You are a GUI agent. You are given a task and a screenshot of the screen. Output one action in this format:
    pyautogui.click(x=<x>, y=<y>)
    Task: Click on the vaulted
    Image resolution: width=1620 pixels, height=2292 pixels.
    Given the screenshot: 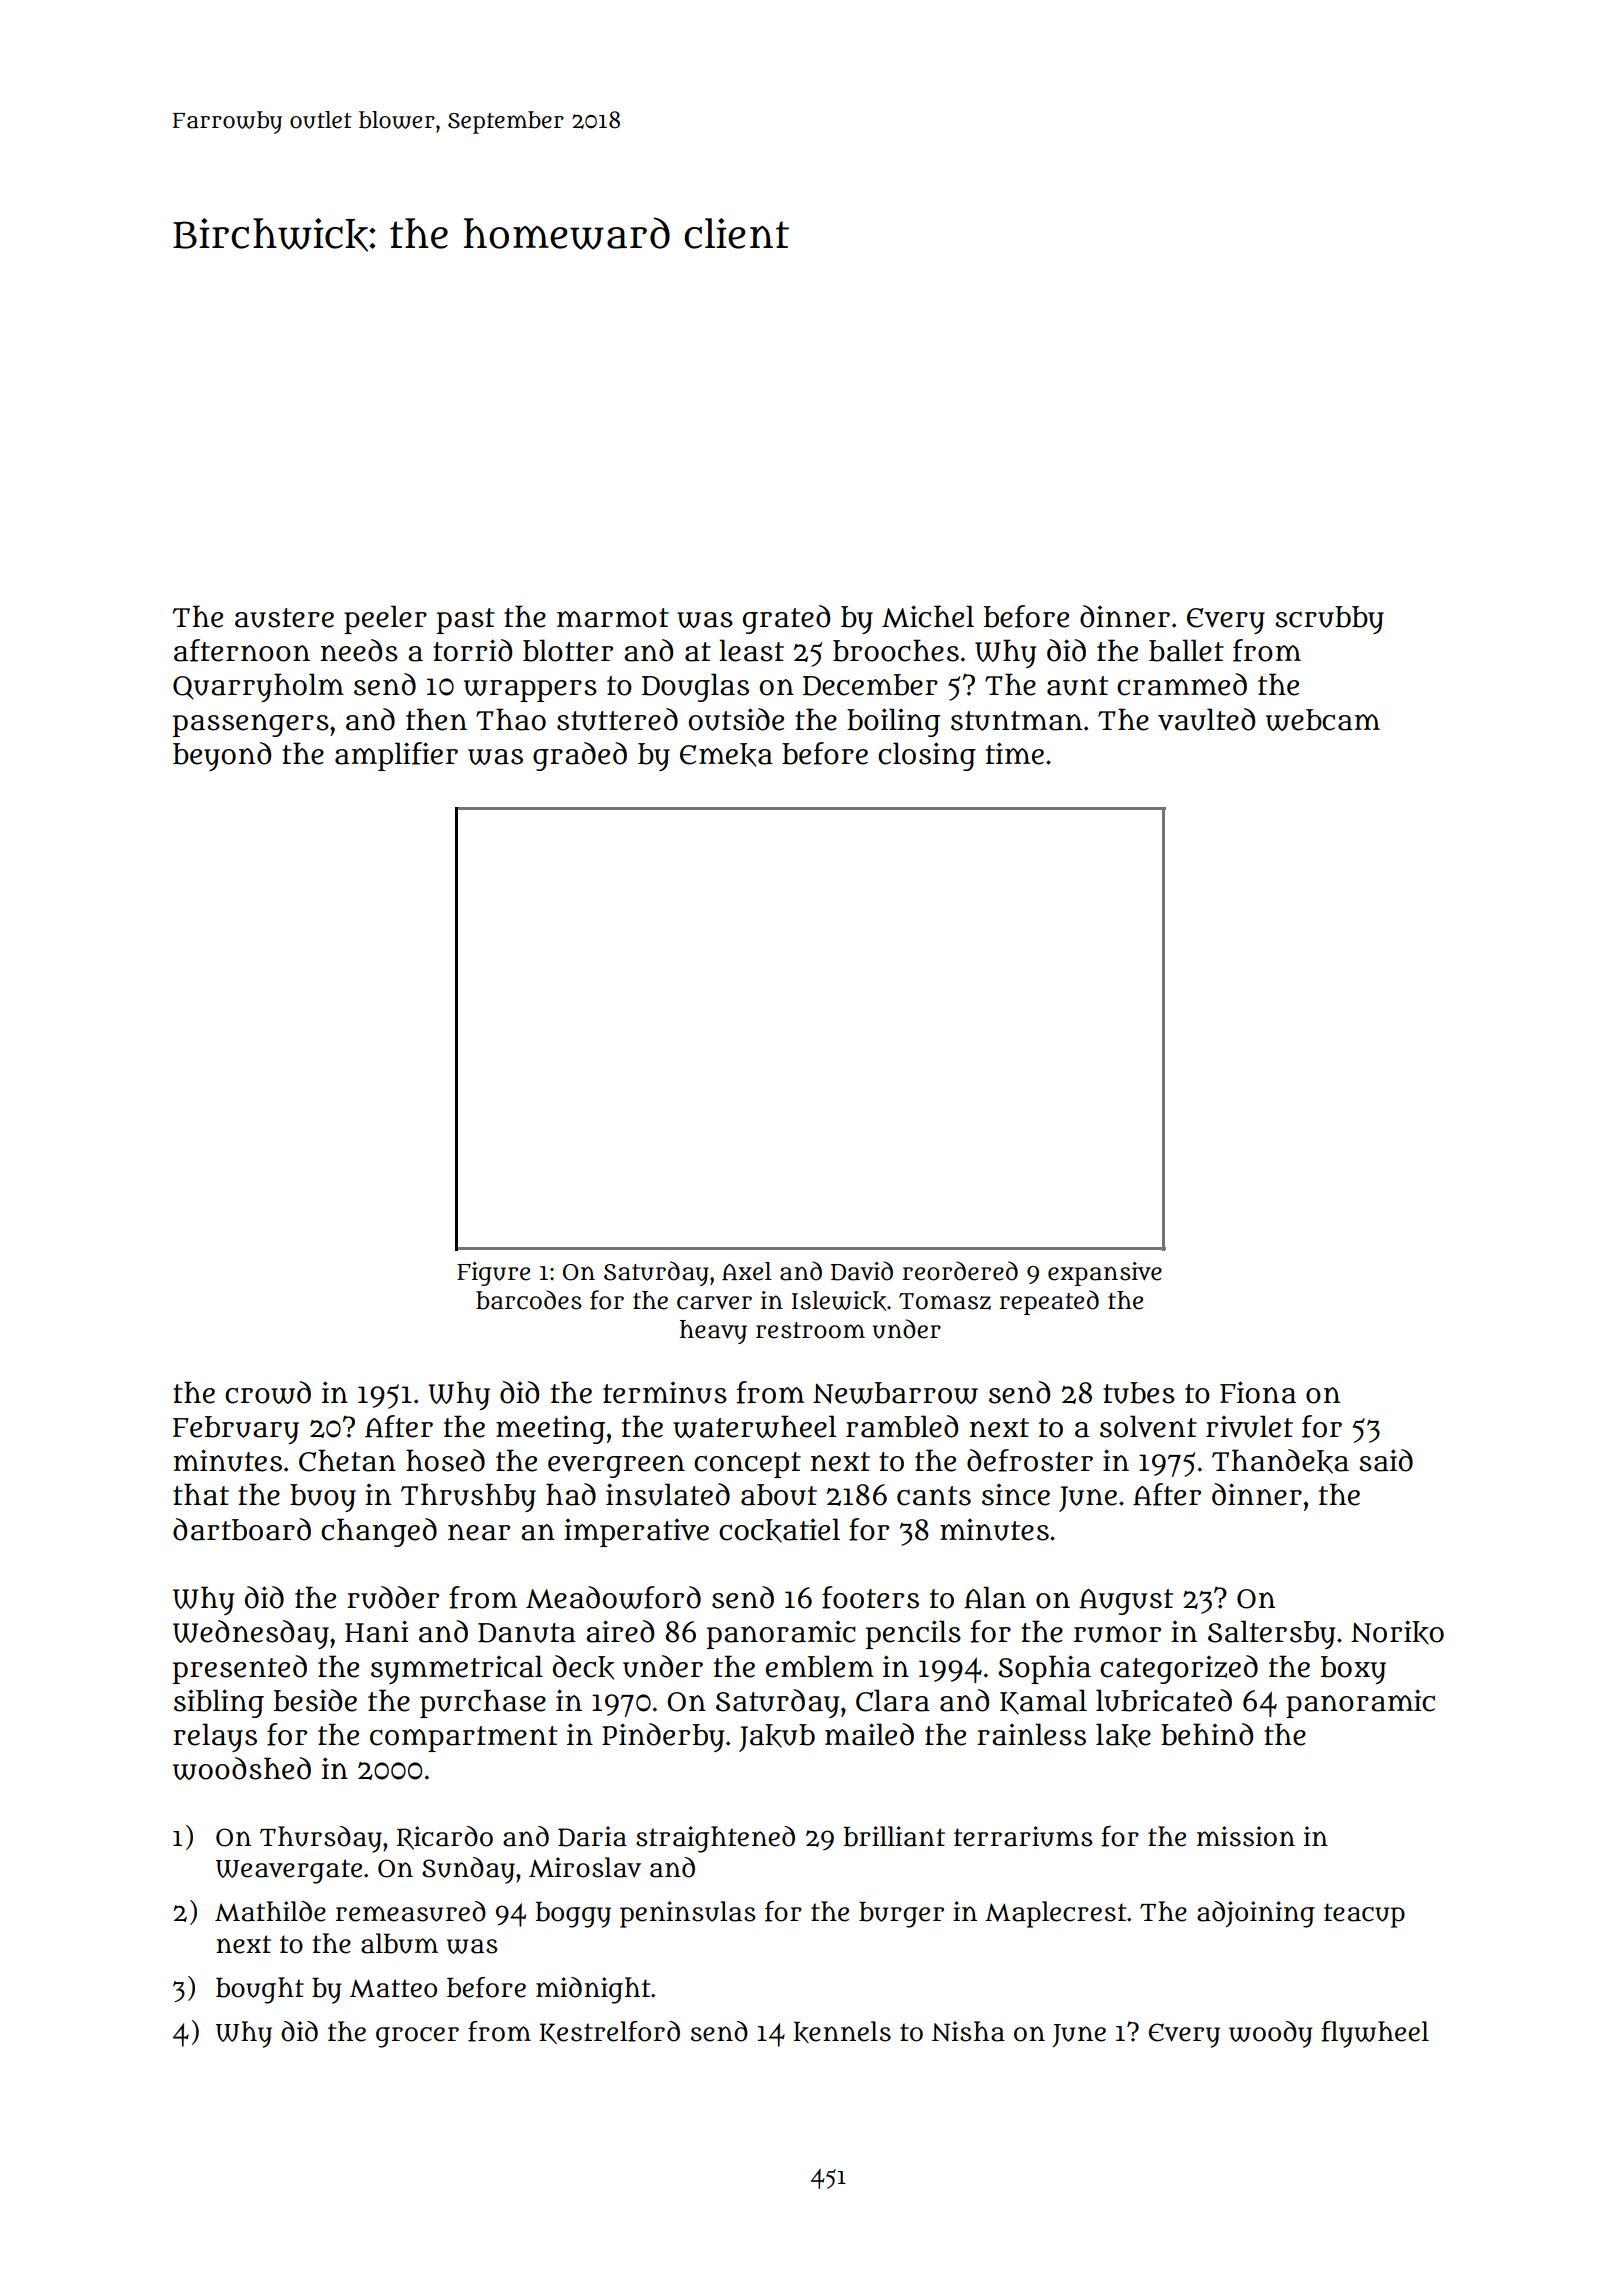 What is the action you would take?
    pyautogui.click(x=1206, y=719)
